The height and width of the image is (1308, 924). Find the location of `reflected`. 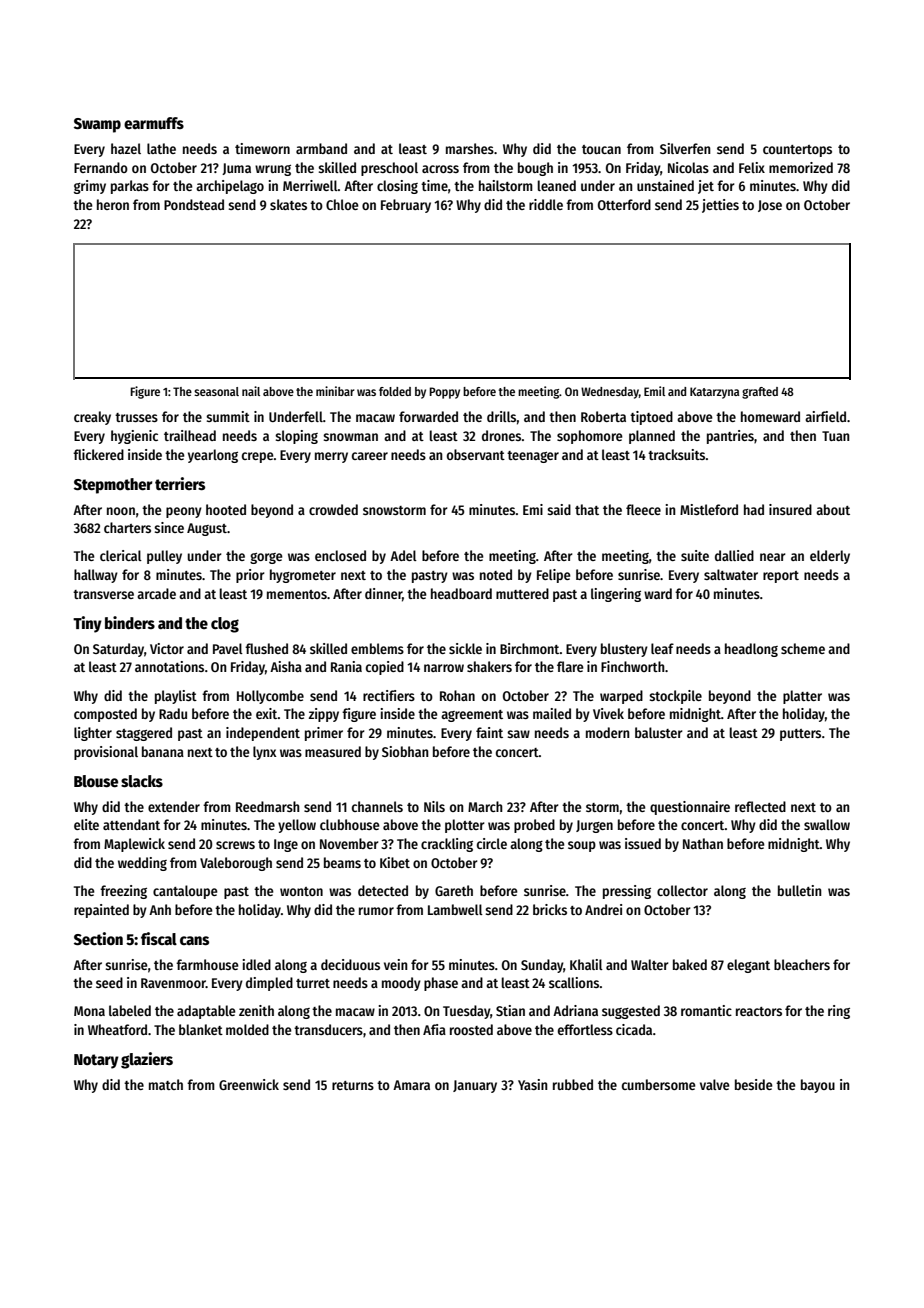

reflected is located at coordinates (760, 806).
